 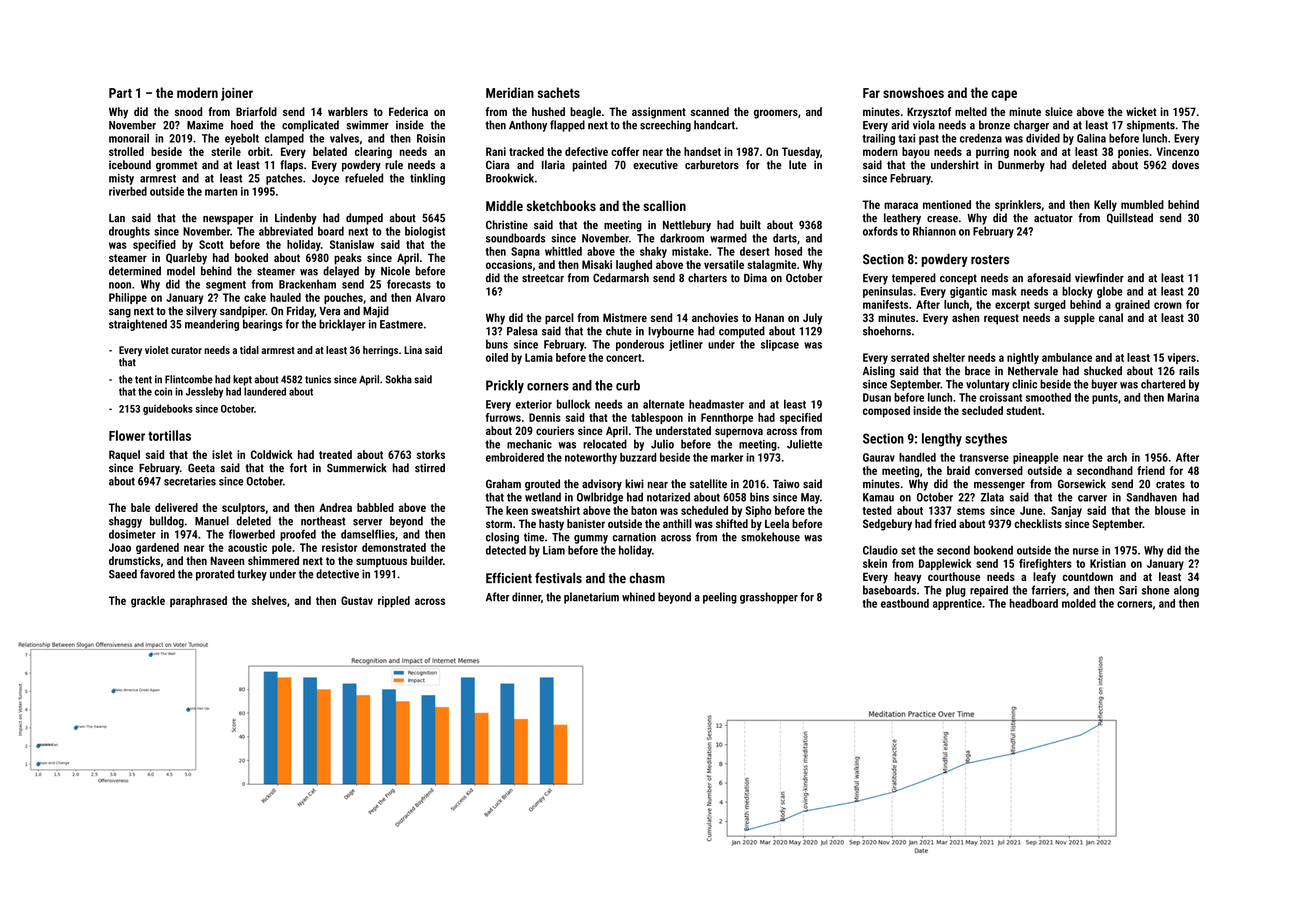 I want to click on Palesa, so click(x=522, y=331).
